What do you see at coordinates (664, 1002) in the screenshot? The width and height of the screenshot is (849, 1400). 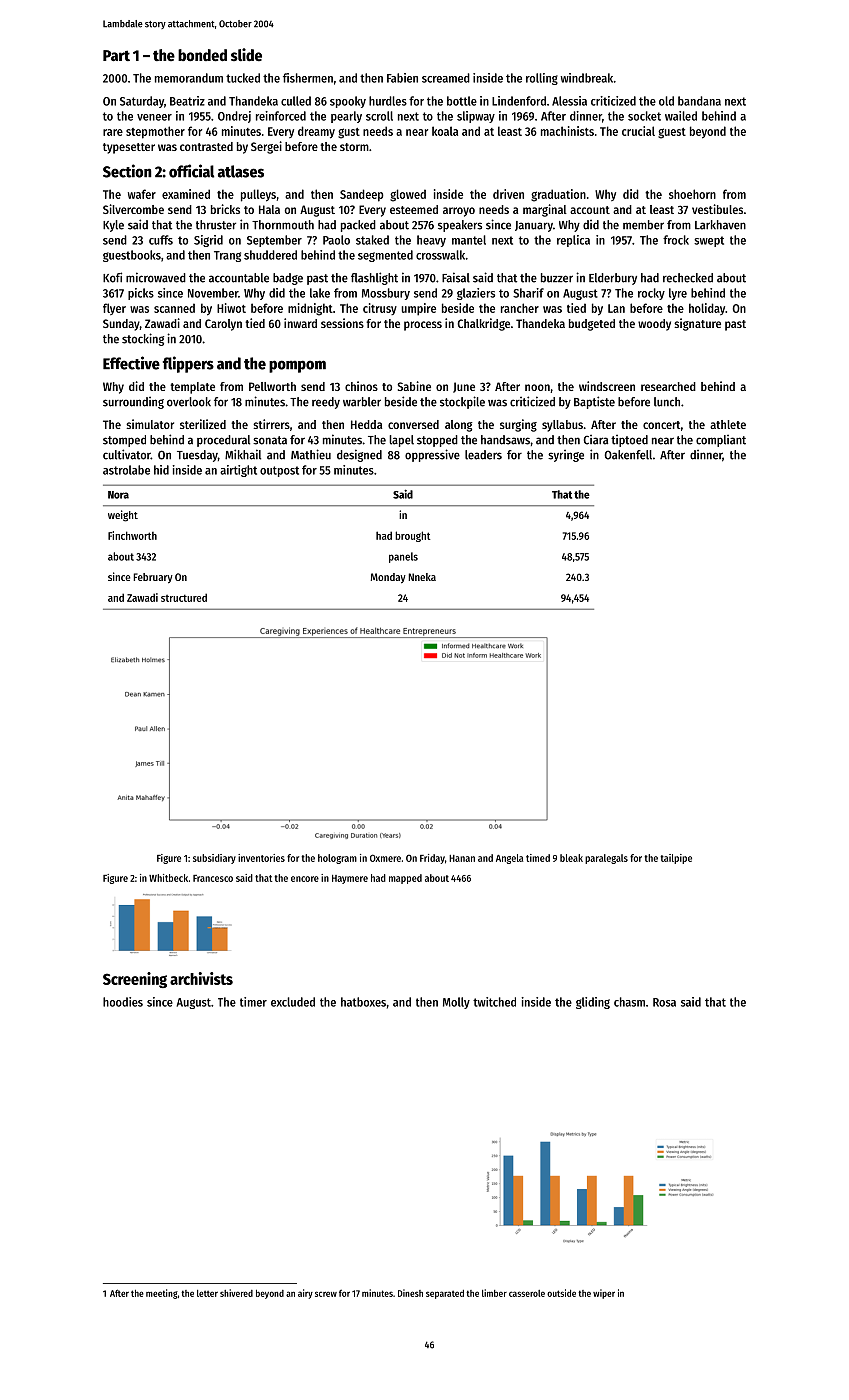 I see `Rosa` at bounding box center [664, 1002].
